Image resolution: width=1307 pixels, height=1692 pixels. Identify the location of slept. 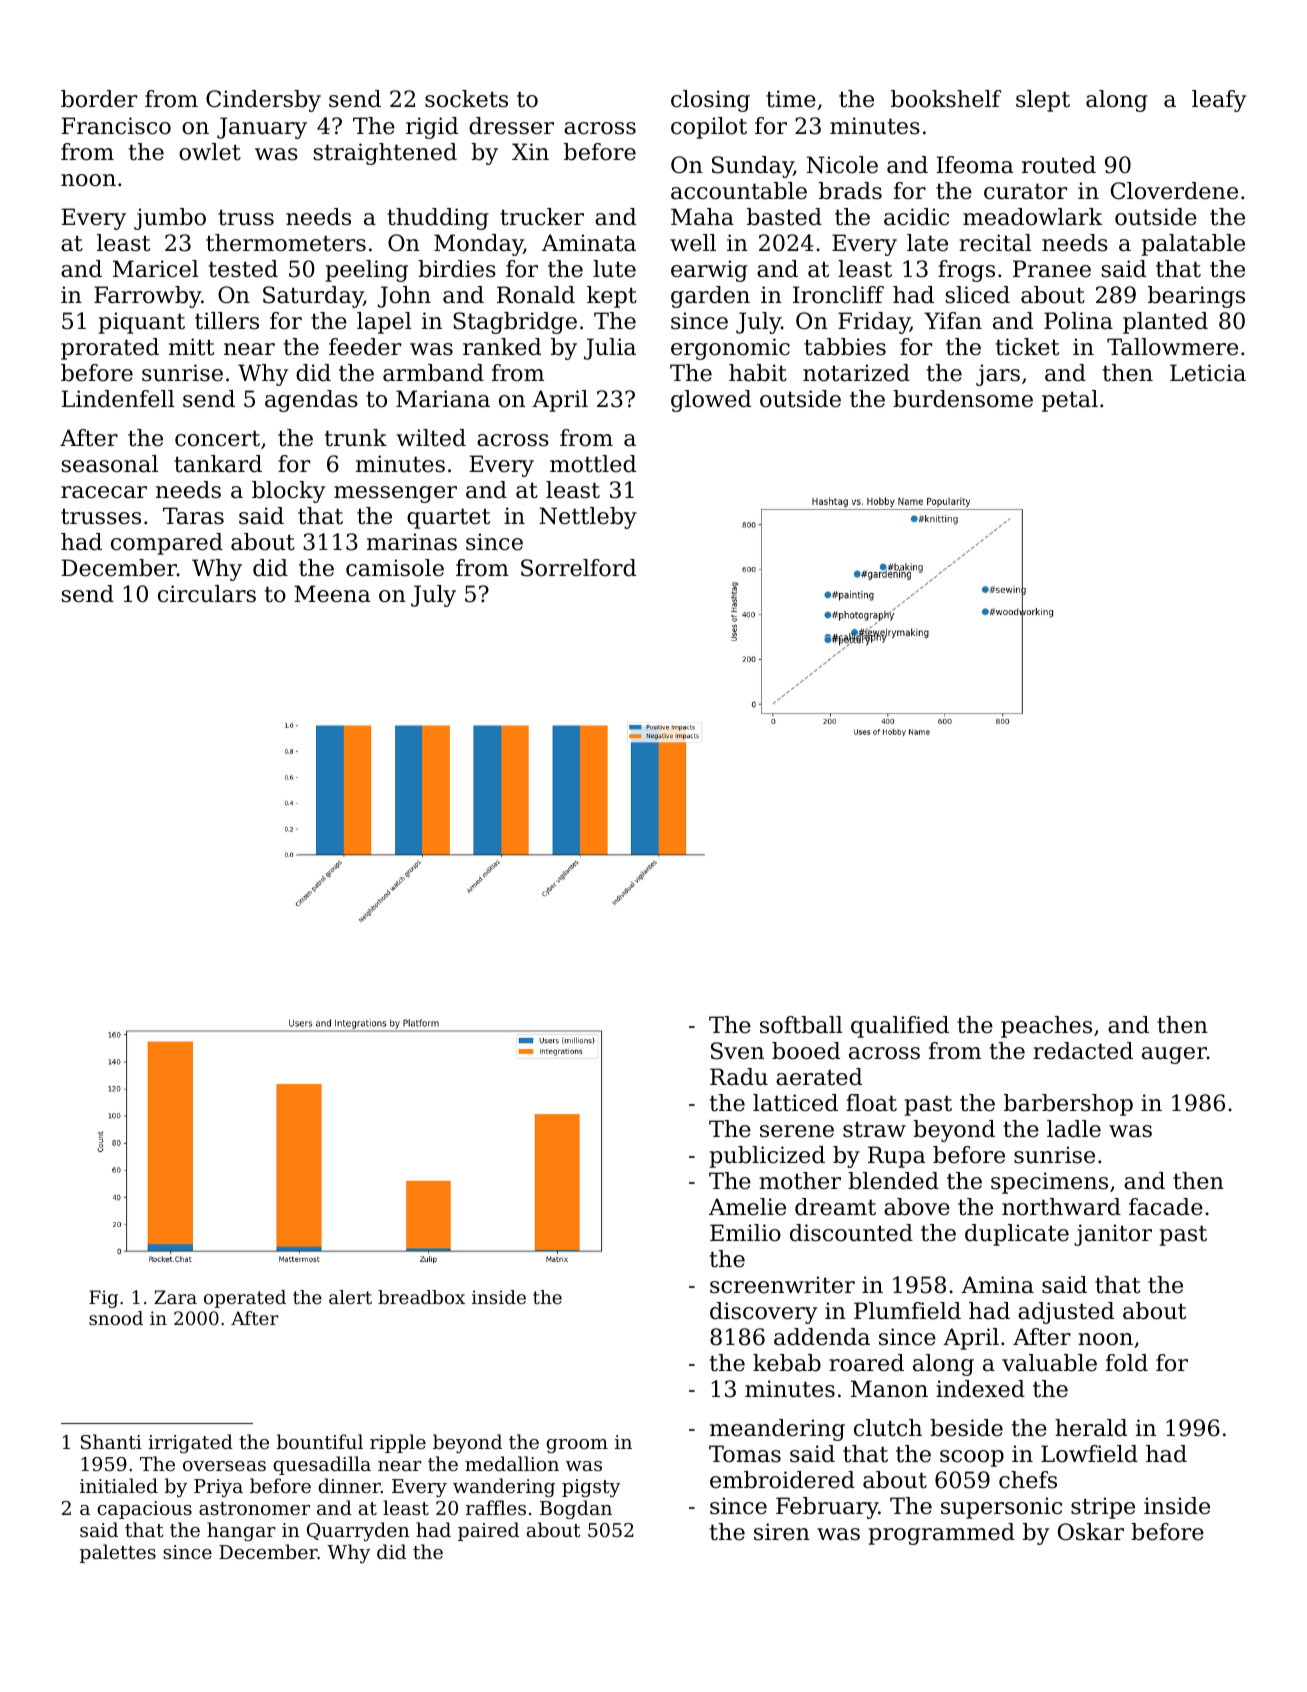
(1043, 101).
